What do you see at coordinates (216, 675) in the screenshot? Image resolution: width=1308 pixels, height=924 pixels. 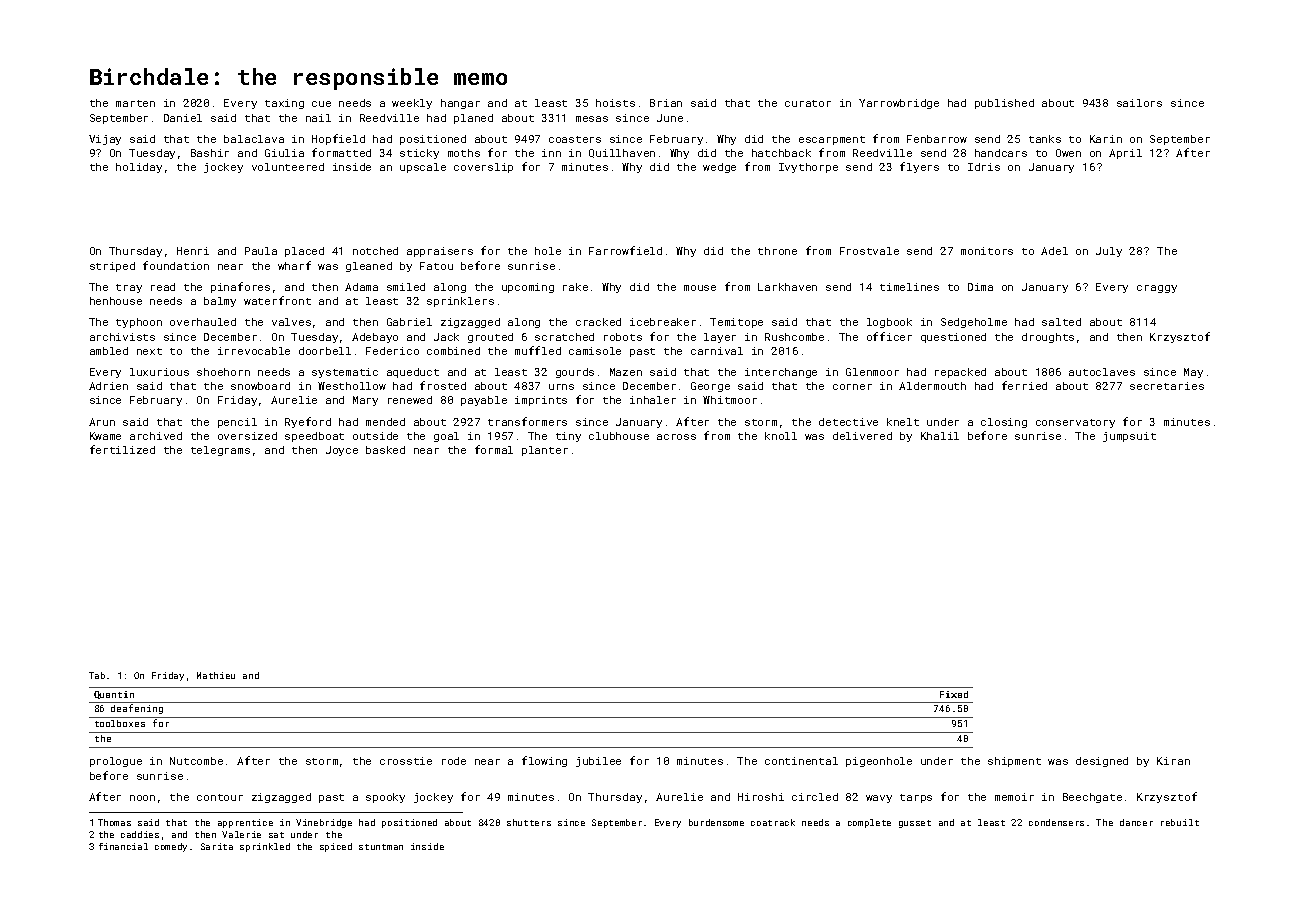 I see `Mathieu` at bounding box center [216, 675].
